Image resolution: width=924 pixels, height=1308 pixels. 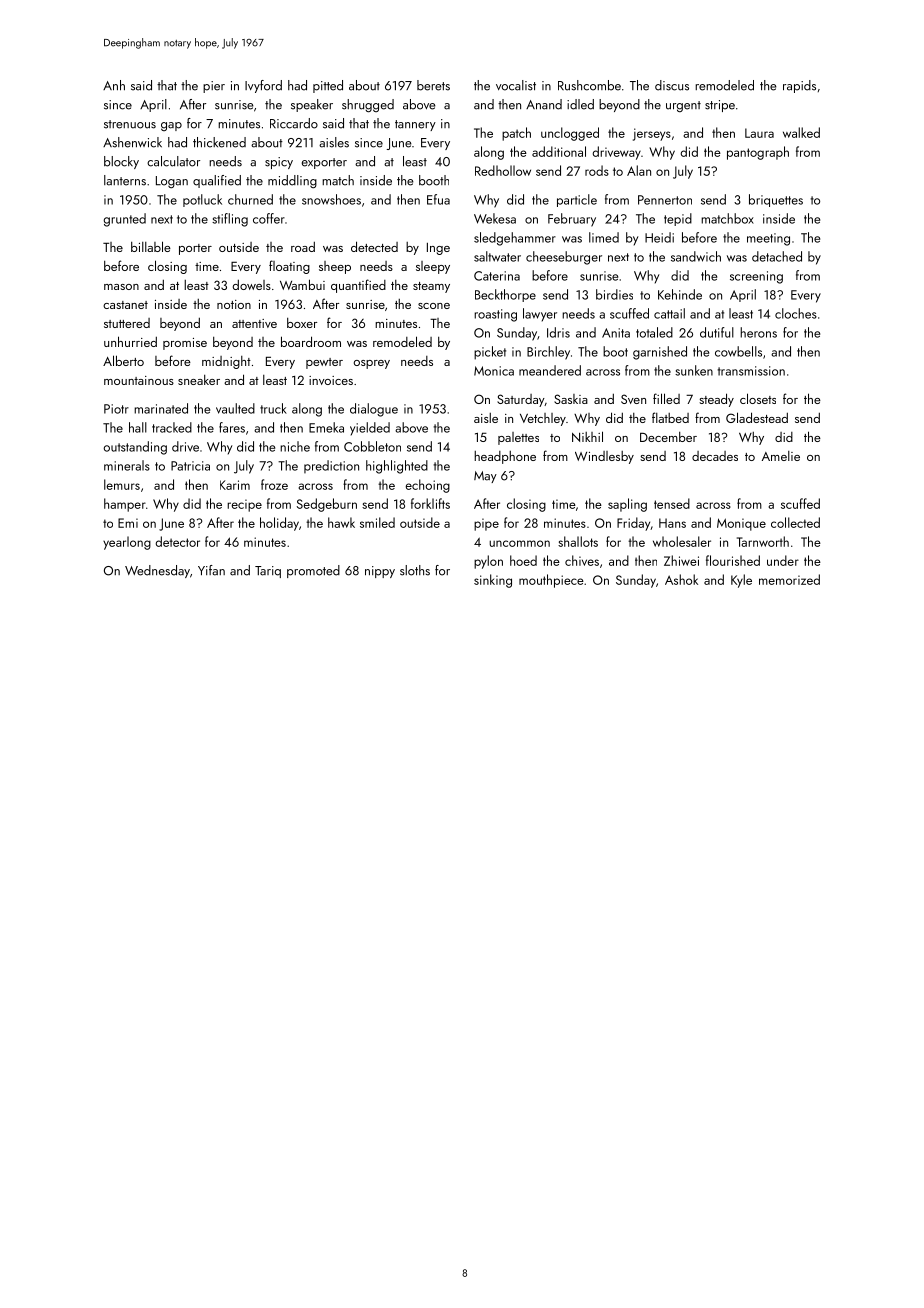 I want to click on pipe, so click(x=486, y=524).
